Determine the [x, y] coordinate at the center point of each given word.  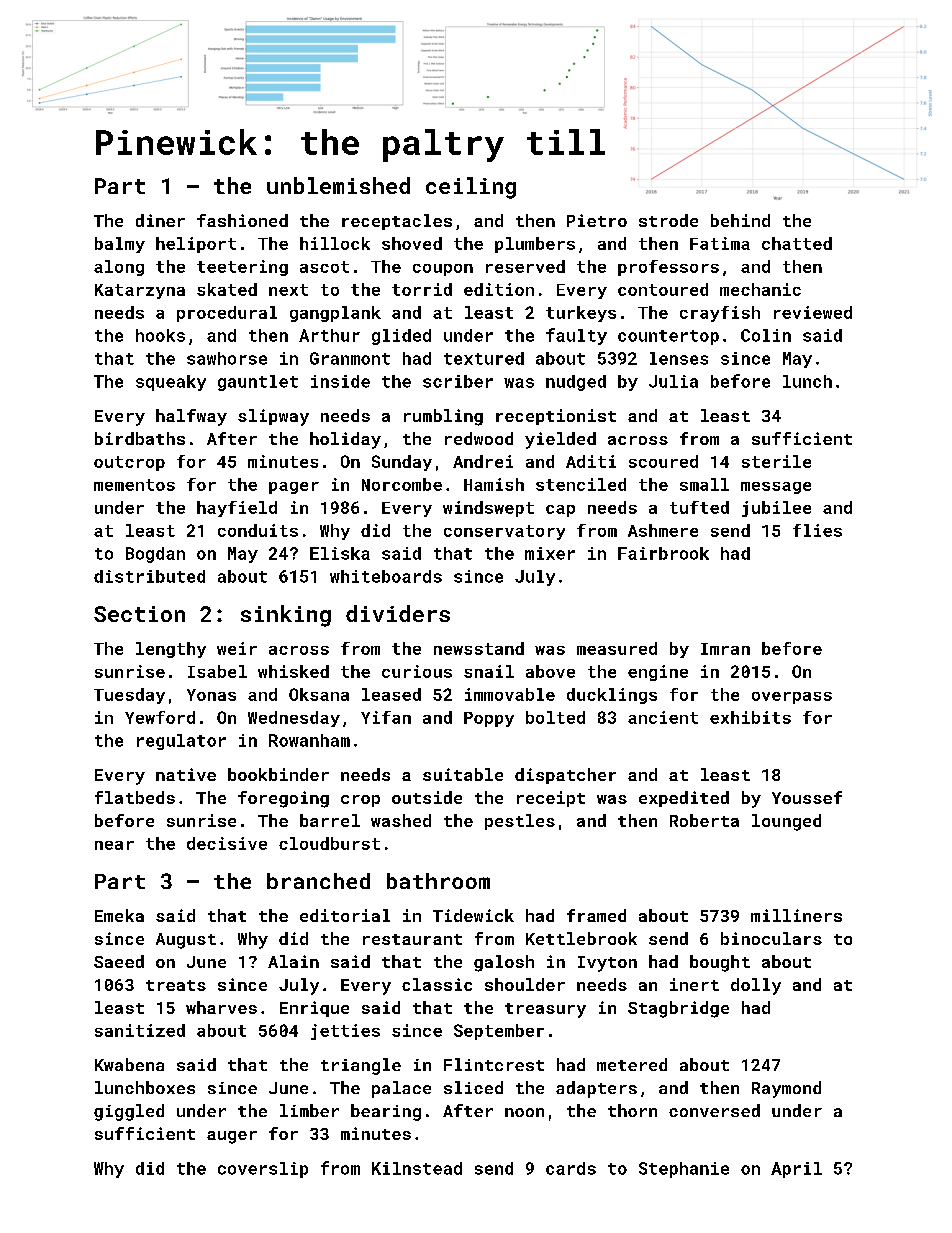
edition [499, 289]
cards [571, 1168]
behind [740, 220]
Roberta [704, 820]
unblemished [338, 185]
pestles [520, 822]
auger [232, 1137]
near [114, 845]
